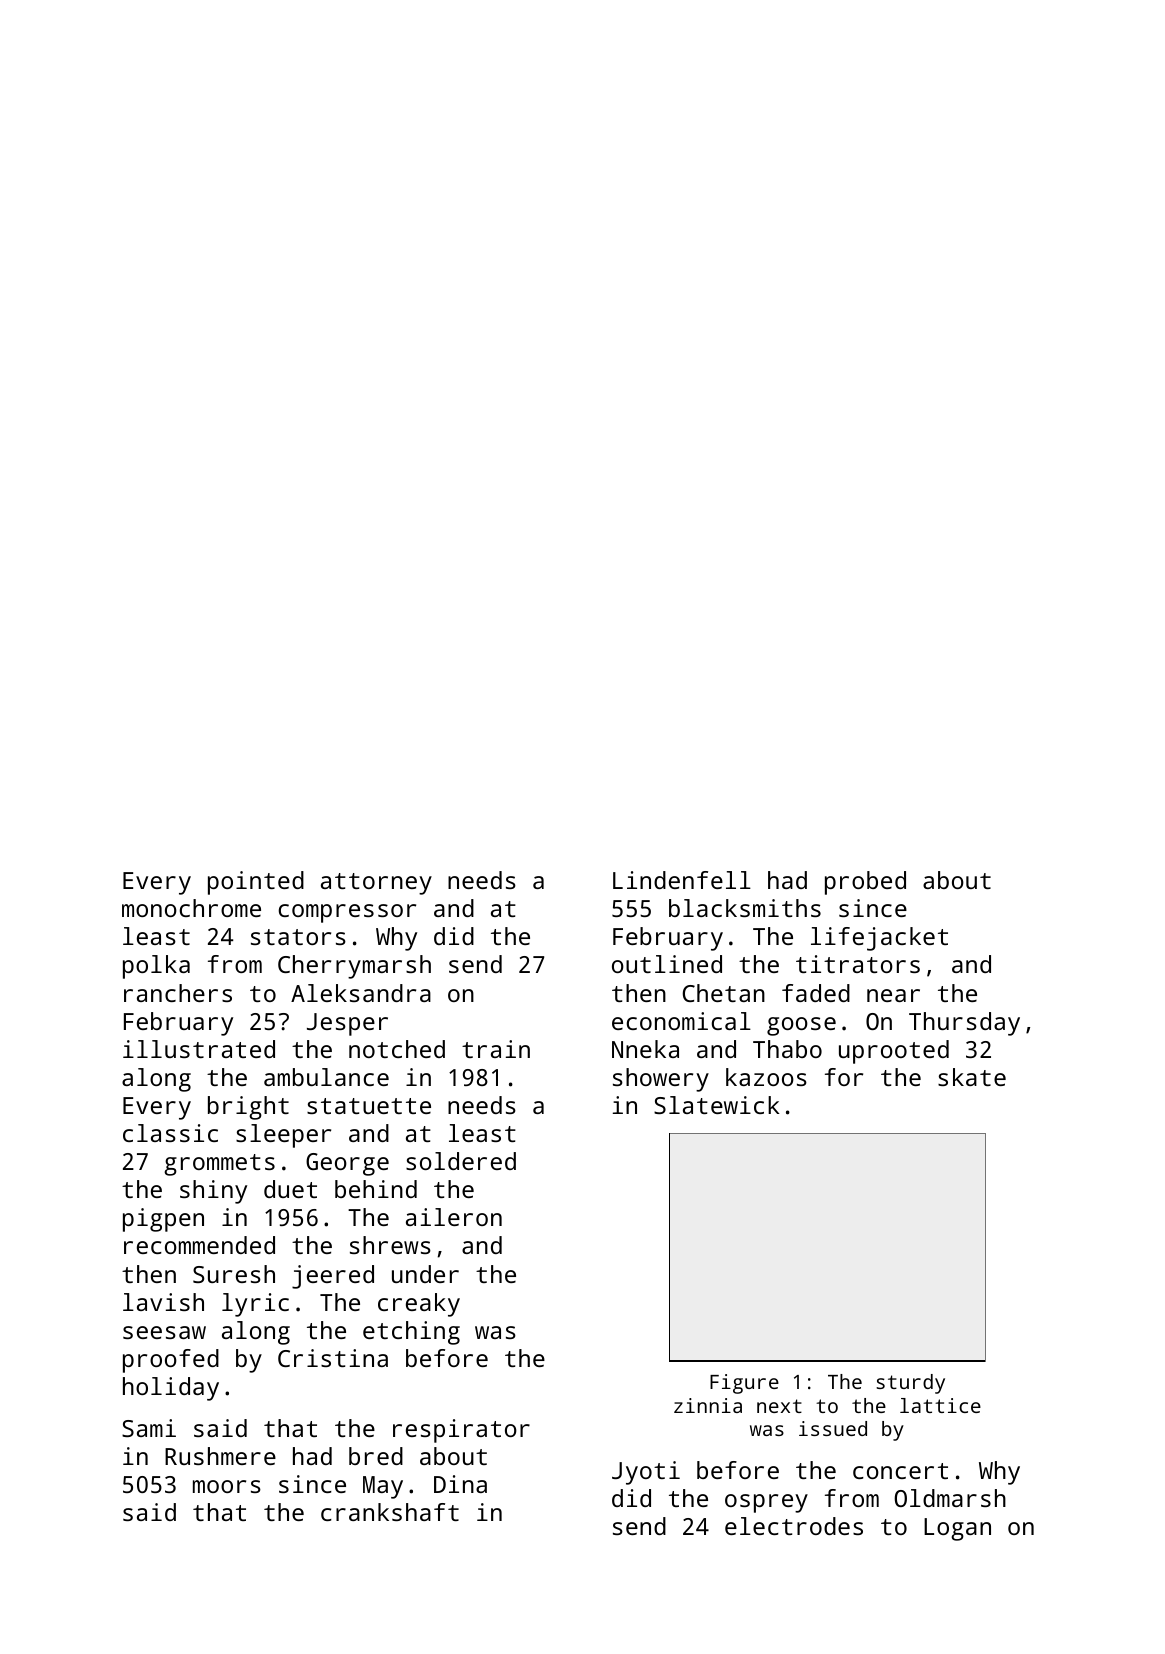 This page has height=1654, width=1165. What do you see at coordinates (397, 1049) in the page?
I see `notched` at bounding box center [397, 1049].
